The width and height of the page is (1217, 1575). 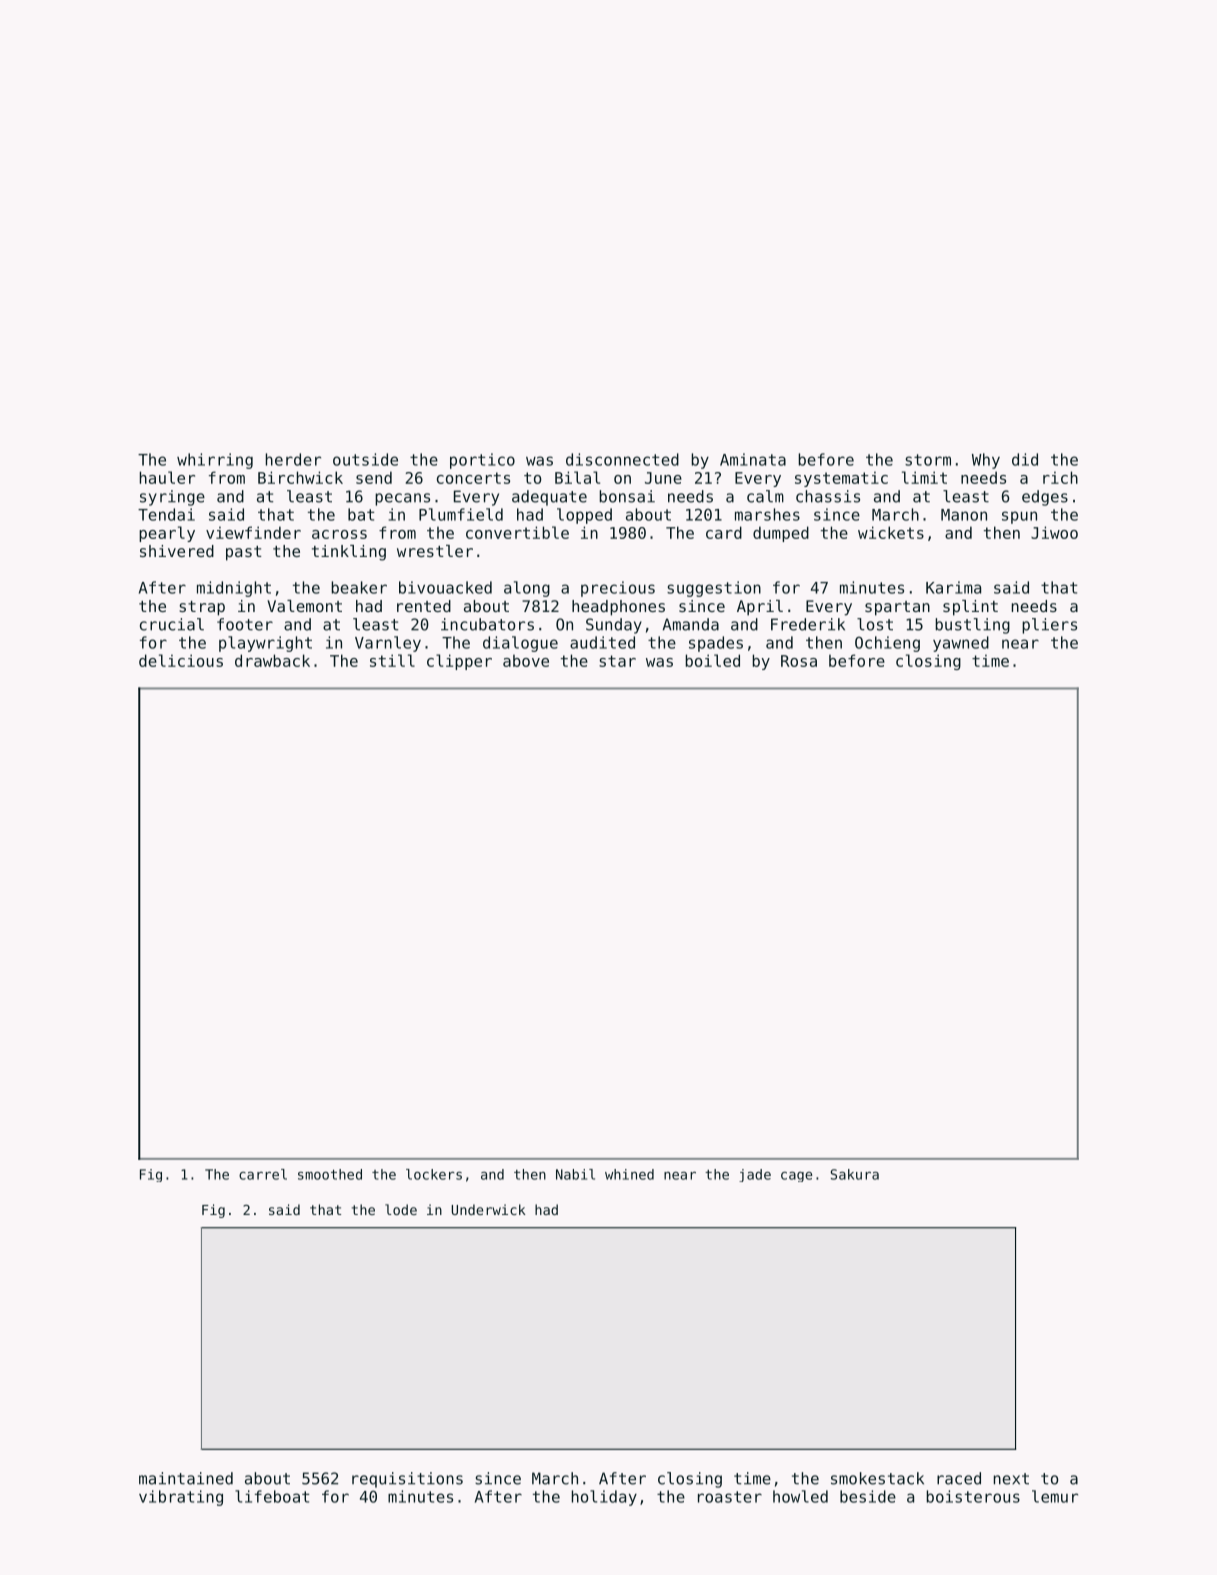 What do you see at coordinates (272, 660) in the page?
I see `drawback` at bounding box center [272, 660].
